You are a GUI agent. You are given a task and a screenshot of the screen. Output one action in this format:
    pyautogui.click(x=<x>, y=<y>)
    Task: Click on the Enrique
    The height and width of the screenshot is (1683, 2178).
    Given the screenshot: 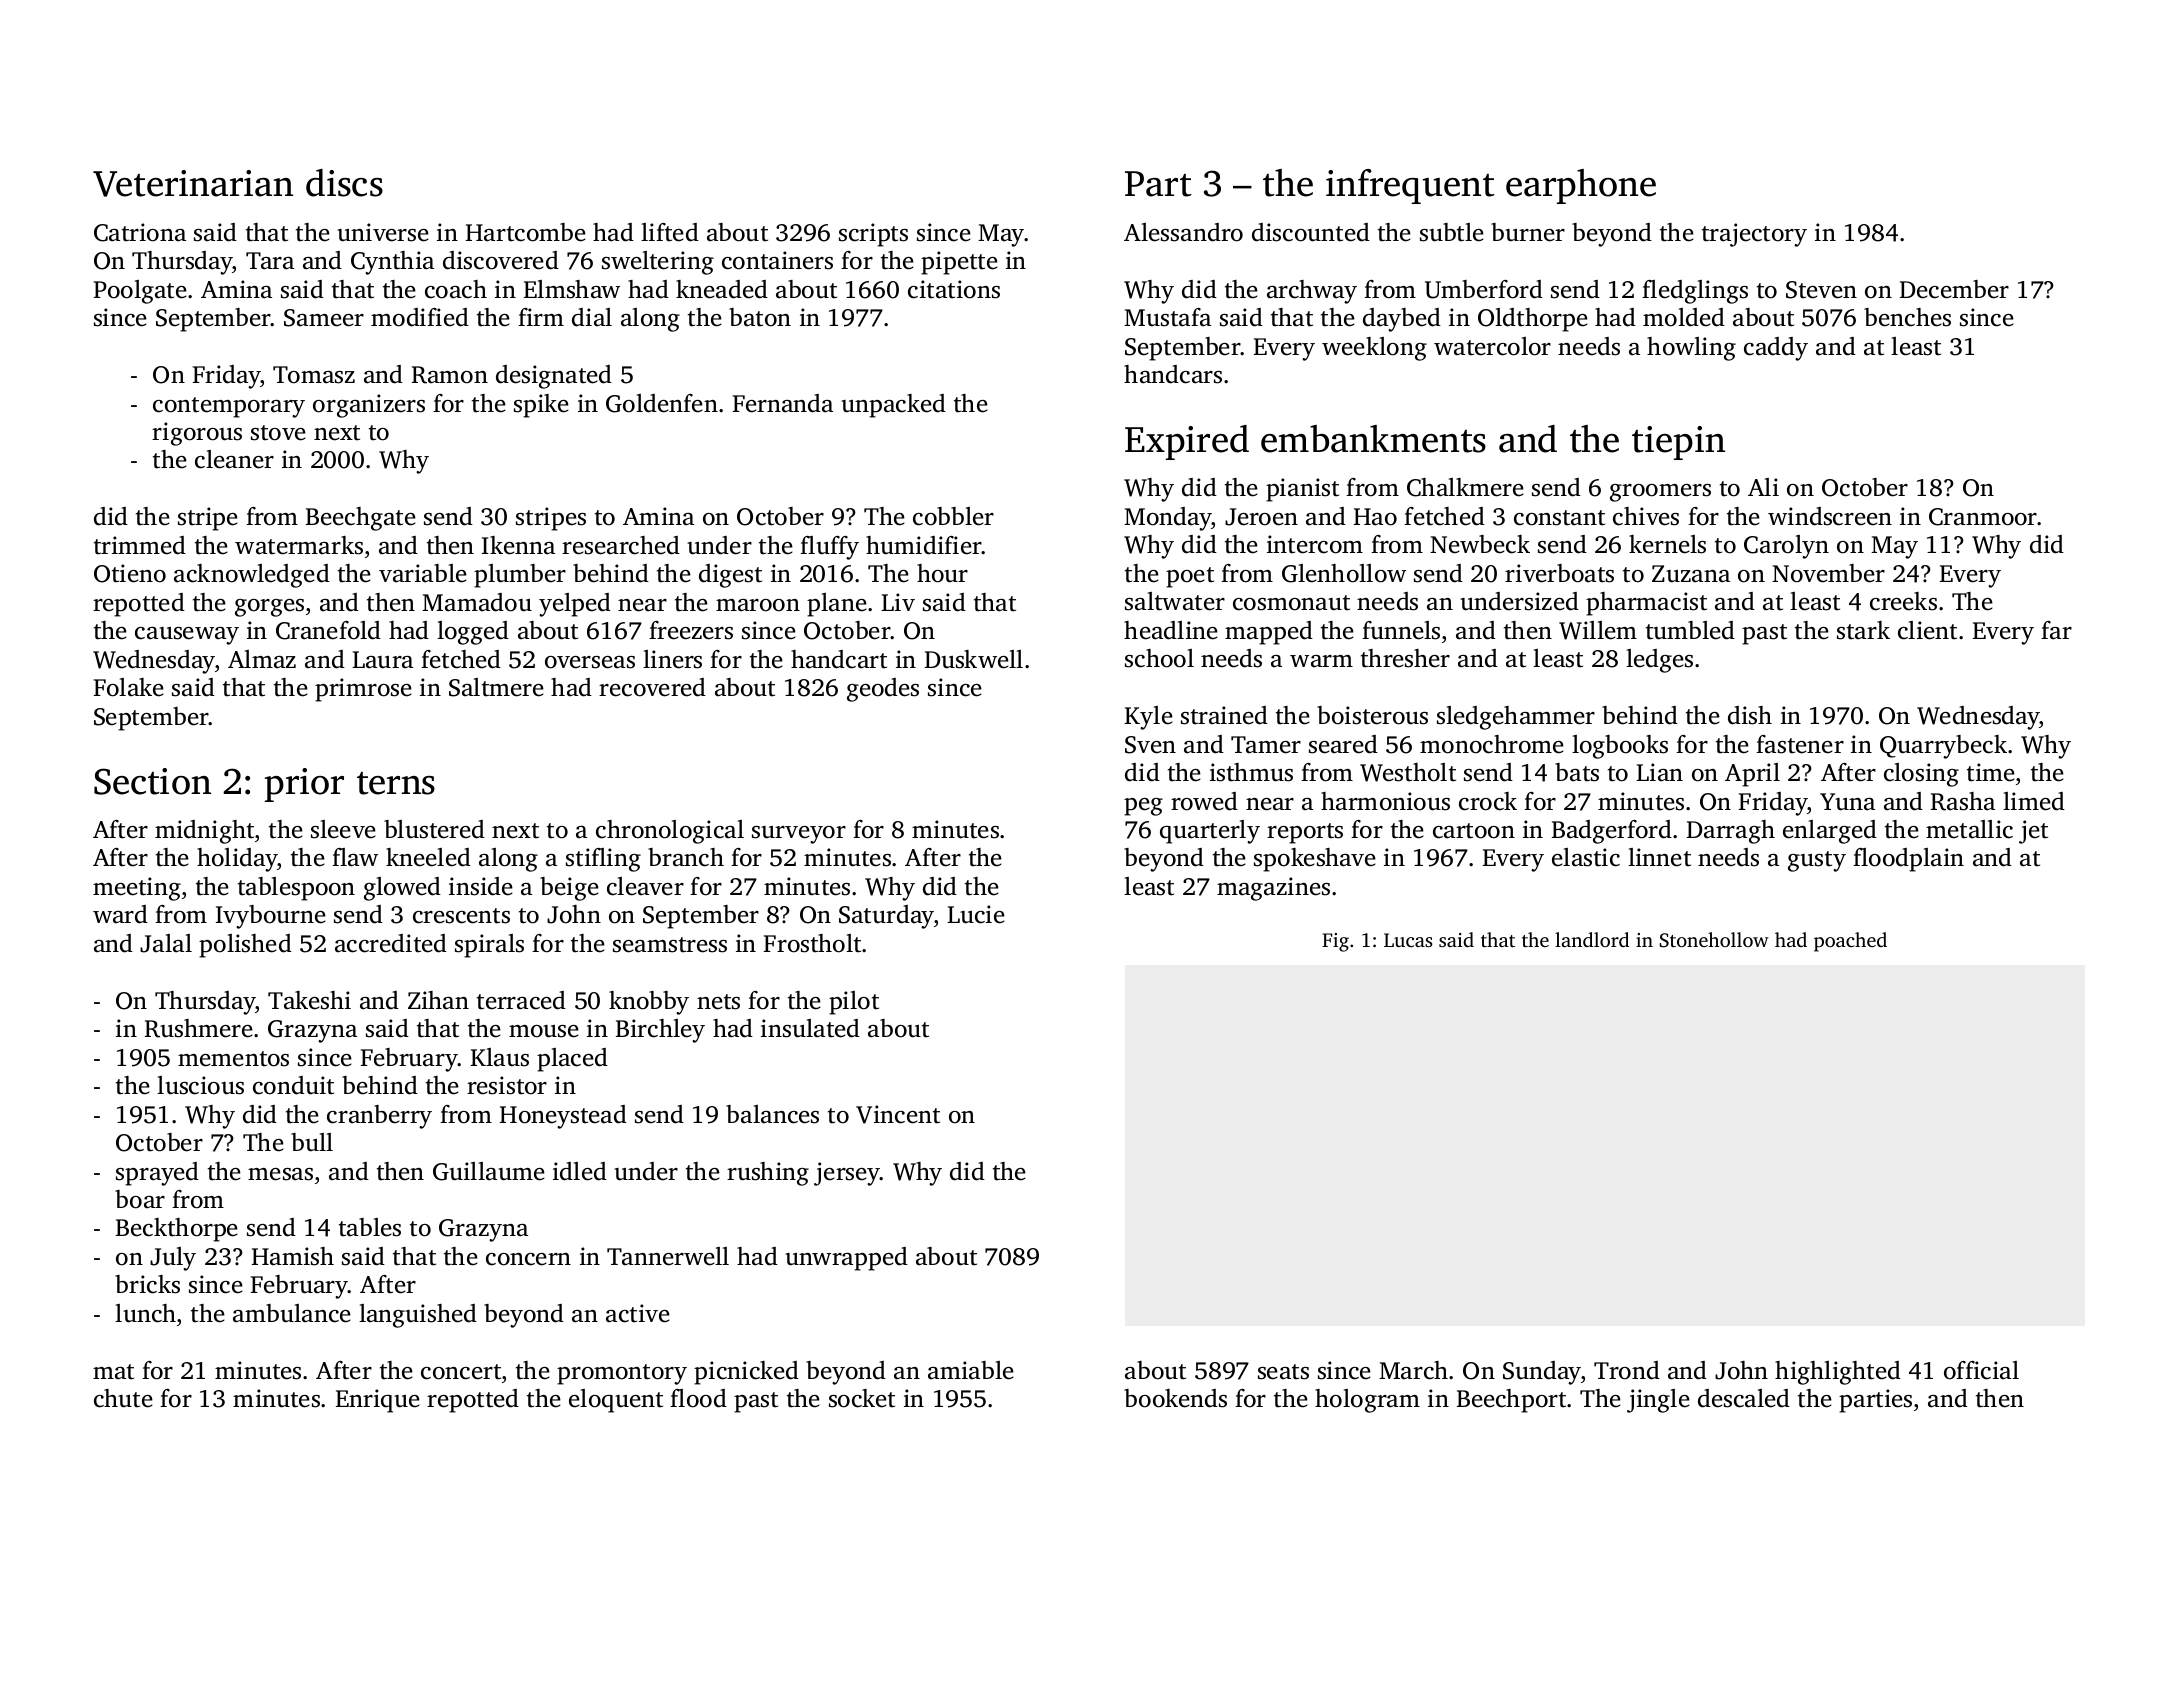 What is the action you would take?
    pyautogui.click(x=378, y=1401)
